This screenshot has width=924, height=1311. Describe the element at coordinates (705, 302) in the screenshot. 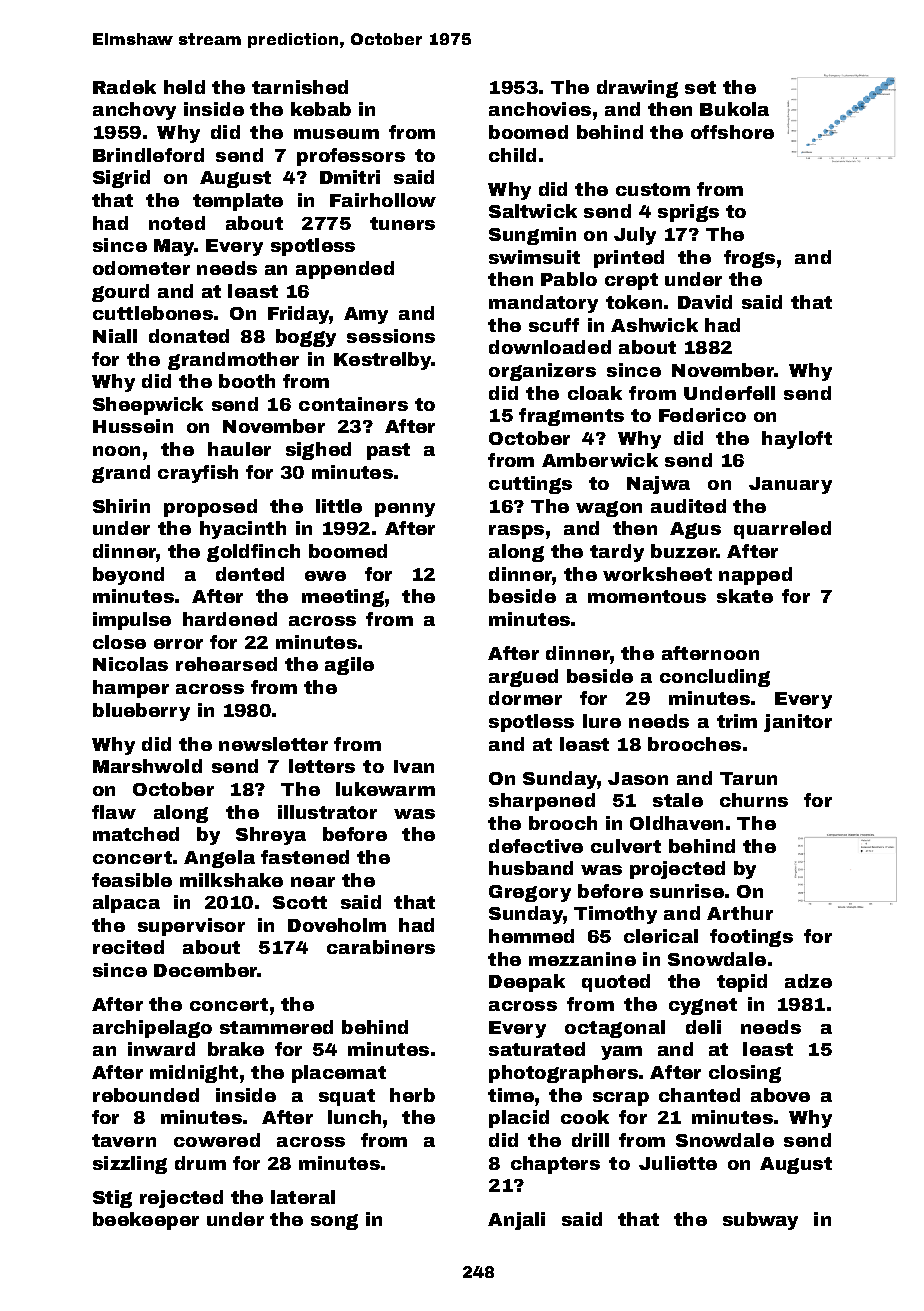

I see `David` at that location.
